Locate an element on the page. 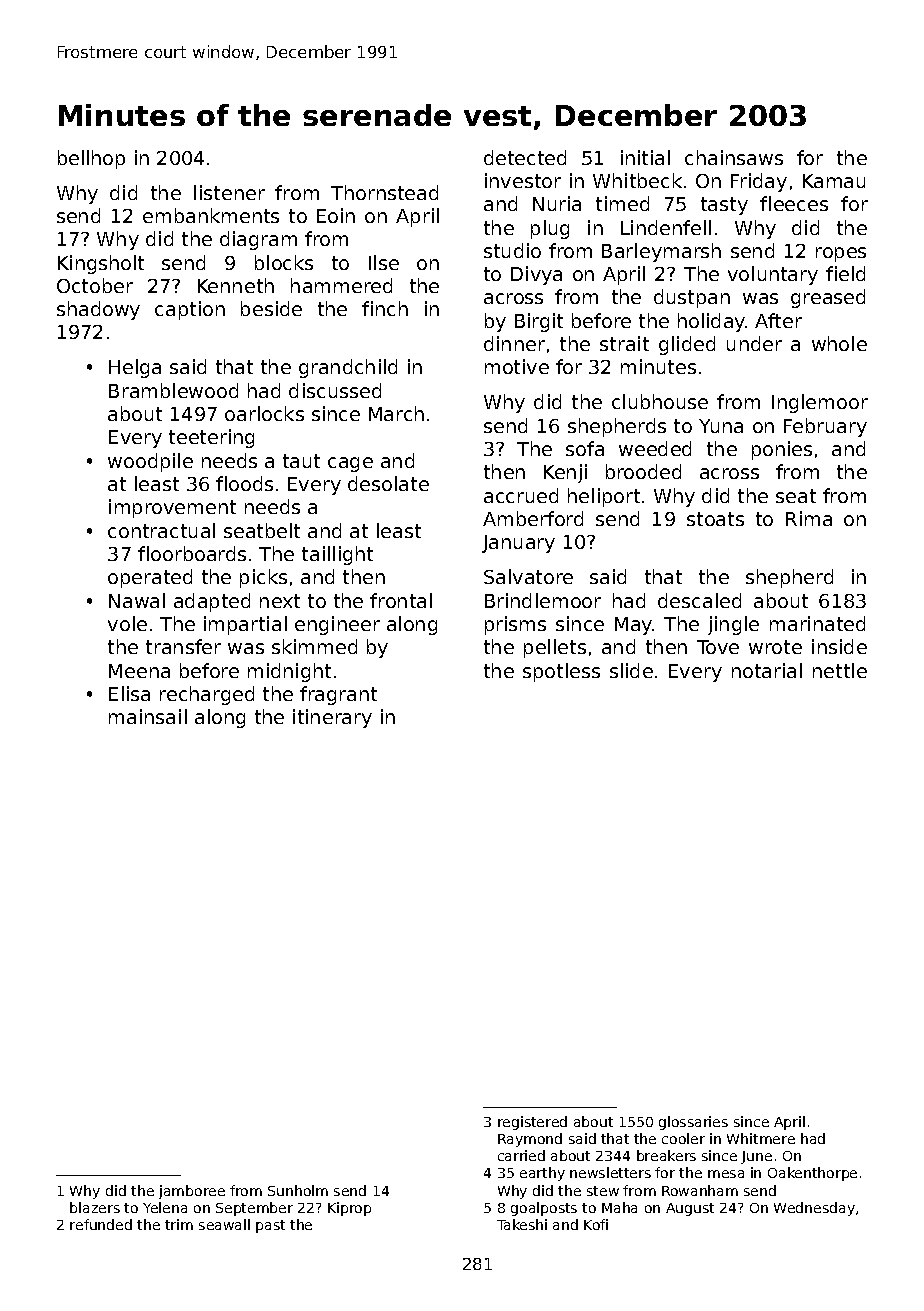 This document has height=1311, width=924. notarial is located at coordinates (767, 670).
